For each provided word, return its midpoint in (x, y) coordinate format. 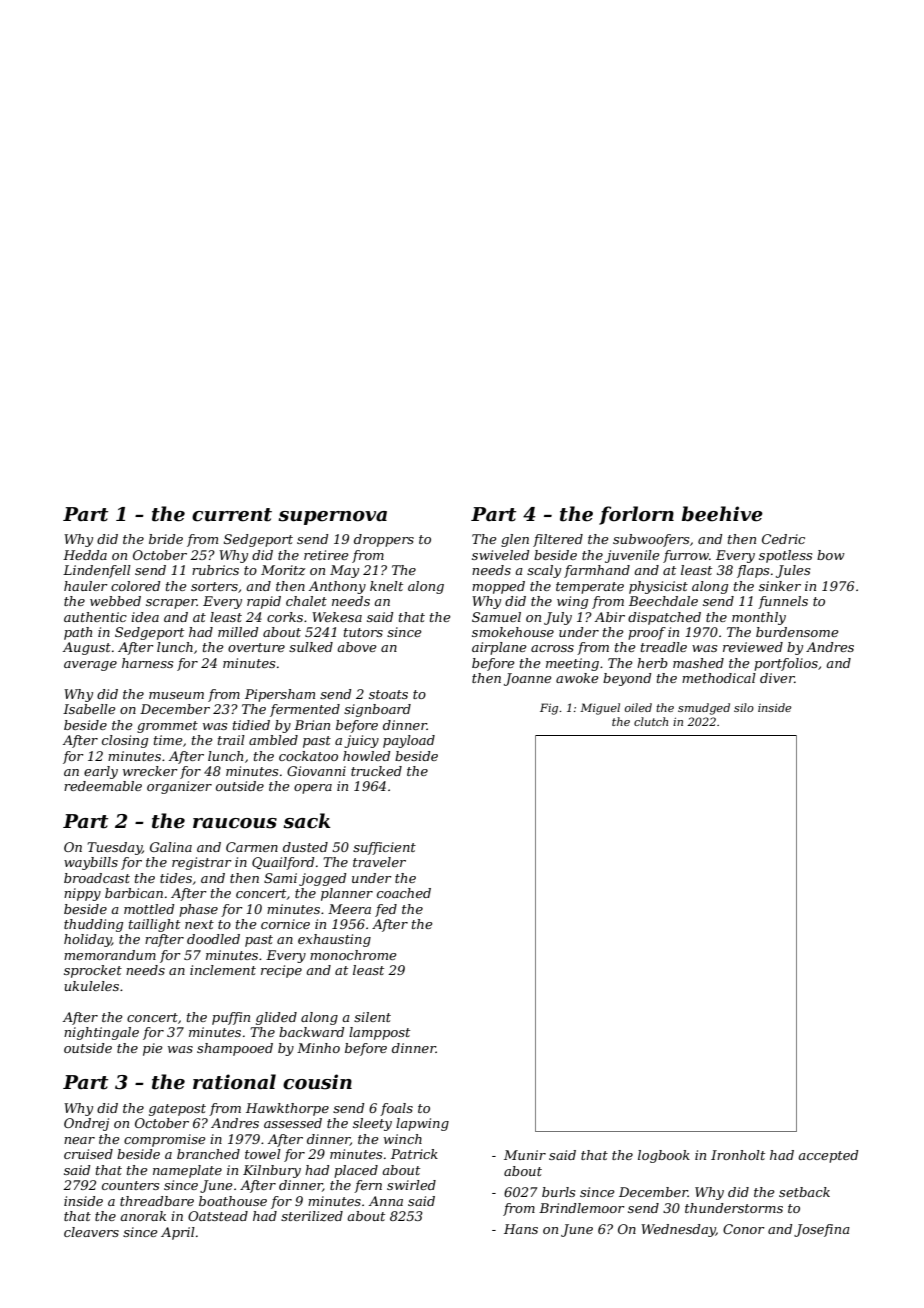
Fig (549, 709)
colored (135, 586)
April (178, 1233)
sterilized (312, 1216)
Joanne (528, 679)
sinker (780, 586)
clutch (651, 721)
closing (125, 741)
